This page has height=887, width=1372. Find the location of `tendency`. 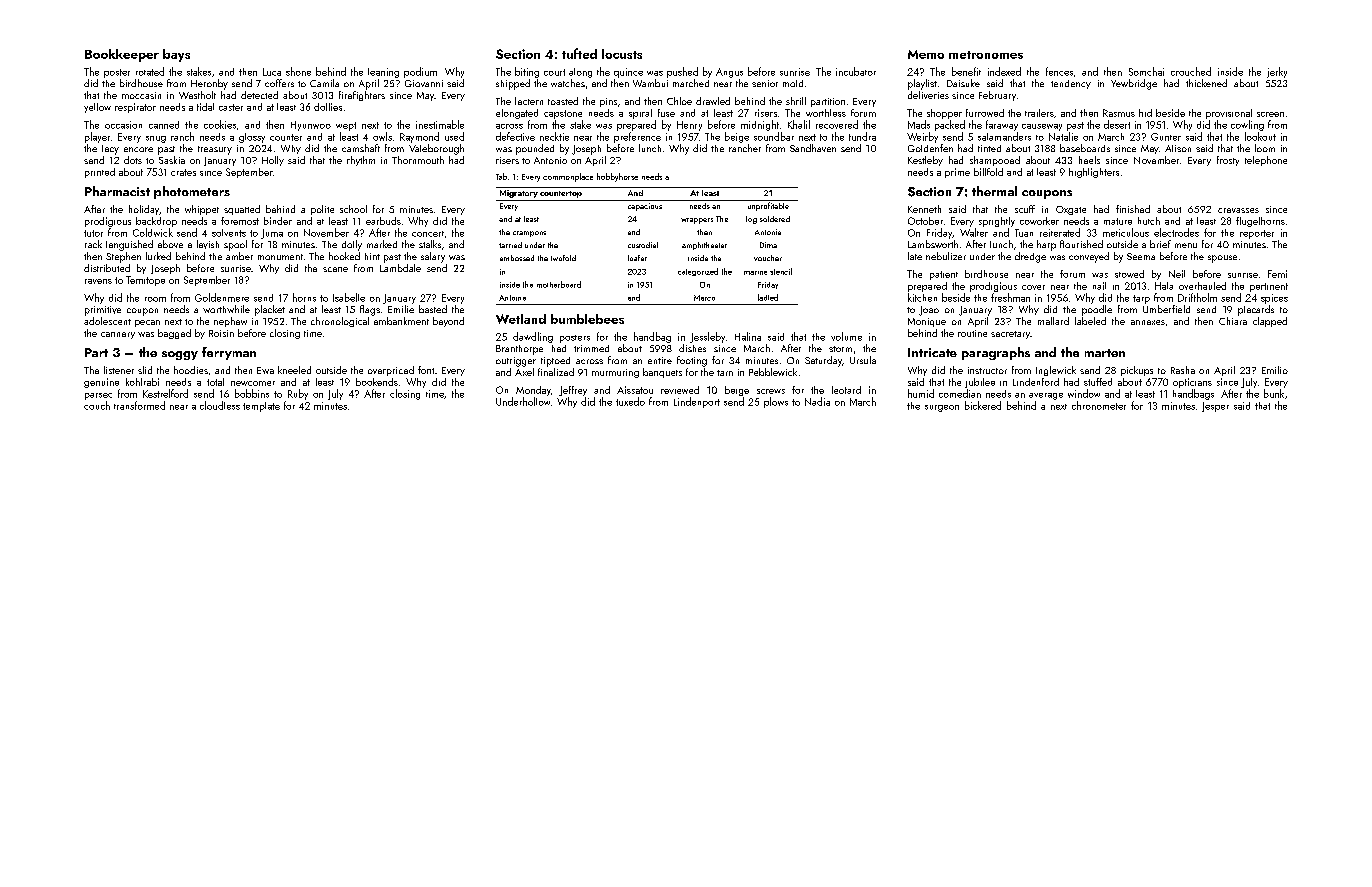

tendency is located at coordinates (1071, 84).
